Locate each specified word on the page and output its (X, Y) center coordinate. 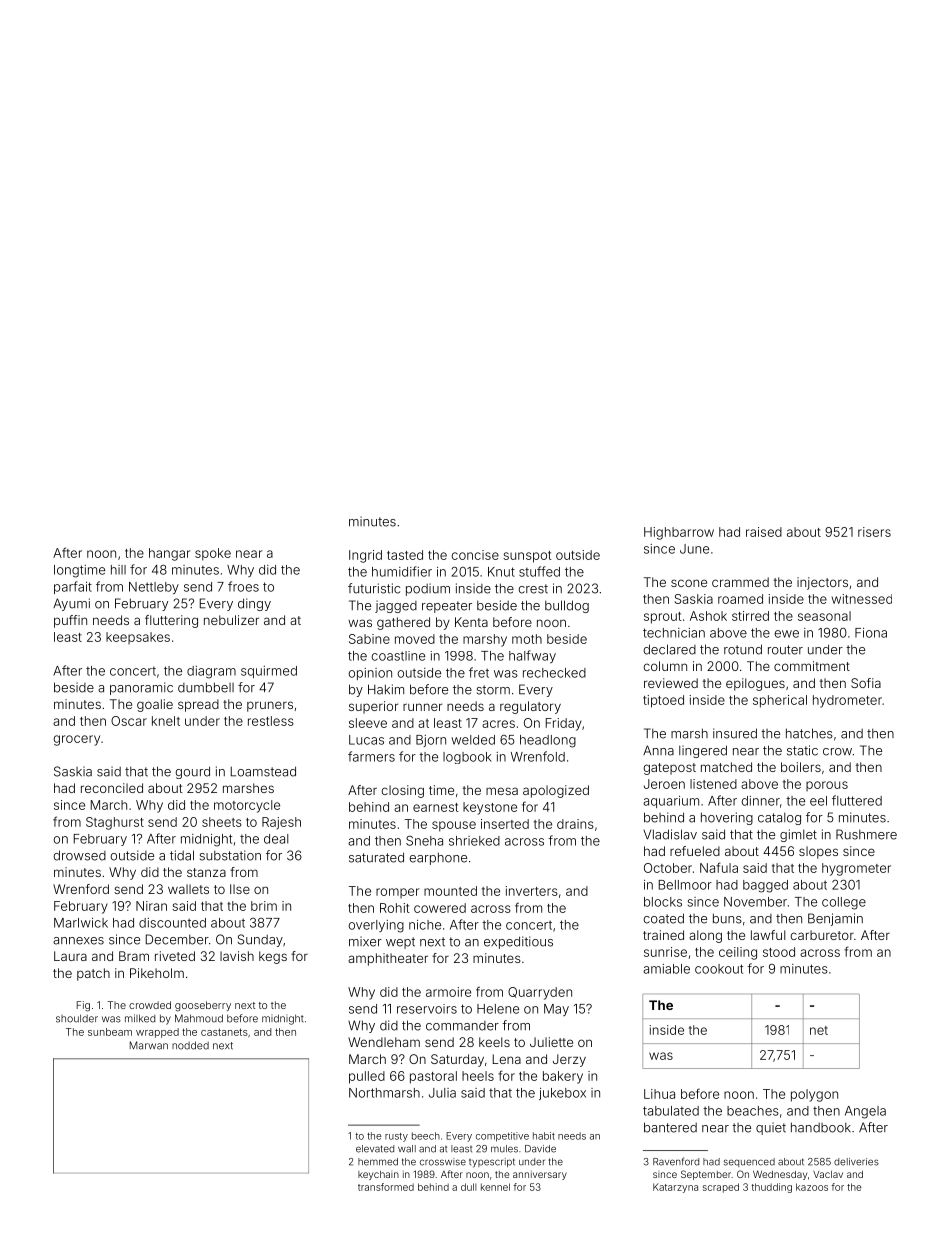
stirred (750, 616)
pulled (367, 1077)
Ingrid (365, 556)
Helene (498, 1009)
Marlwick (81, 923)
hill (118, 570)
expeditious (518, 942)
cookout (719, 969)
